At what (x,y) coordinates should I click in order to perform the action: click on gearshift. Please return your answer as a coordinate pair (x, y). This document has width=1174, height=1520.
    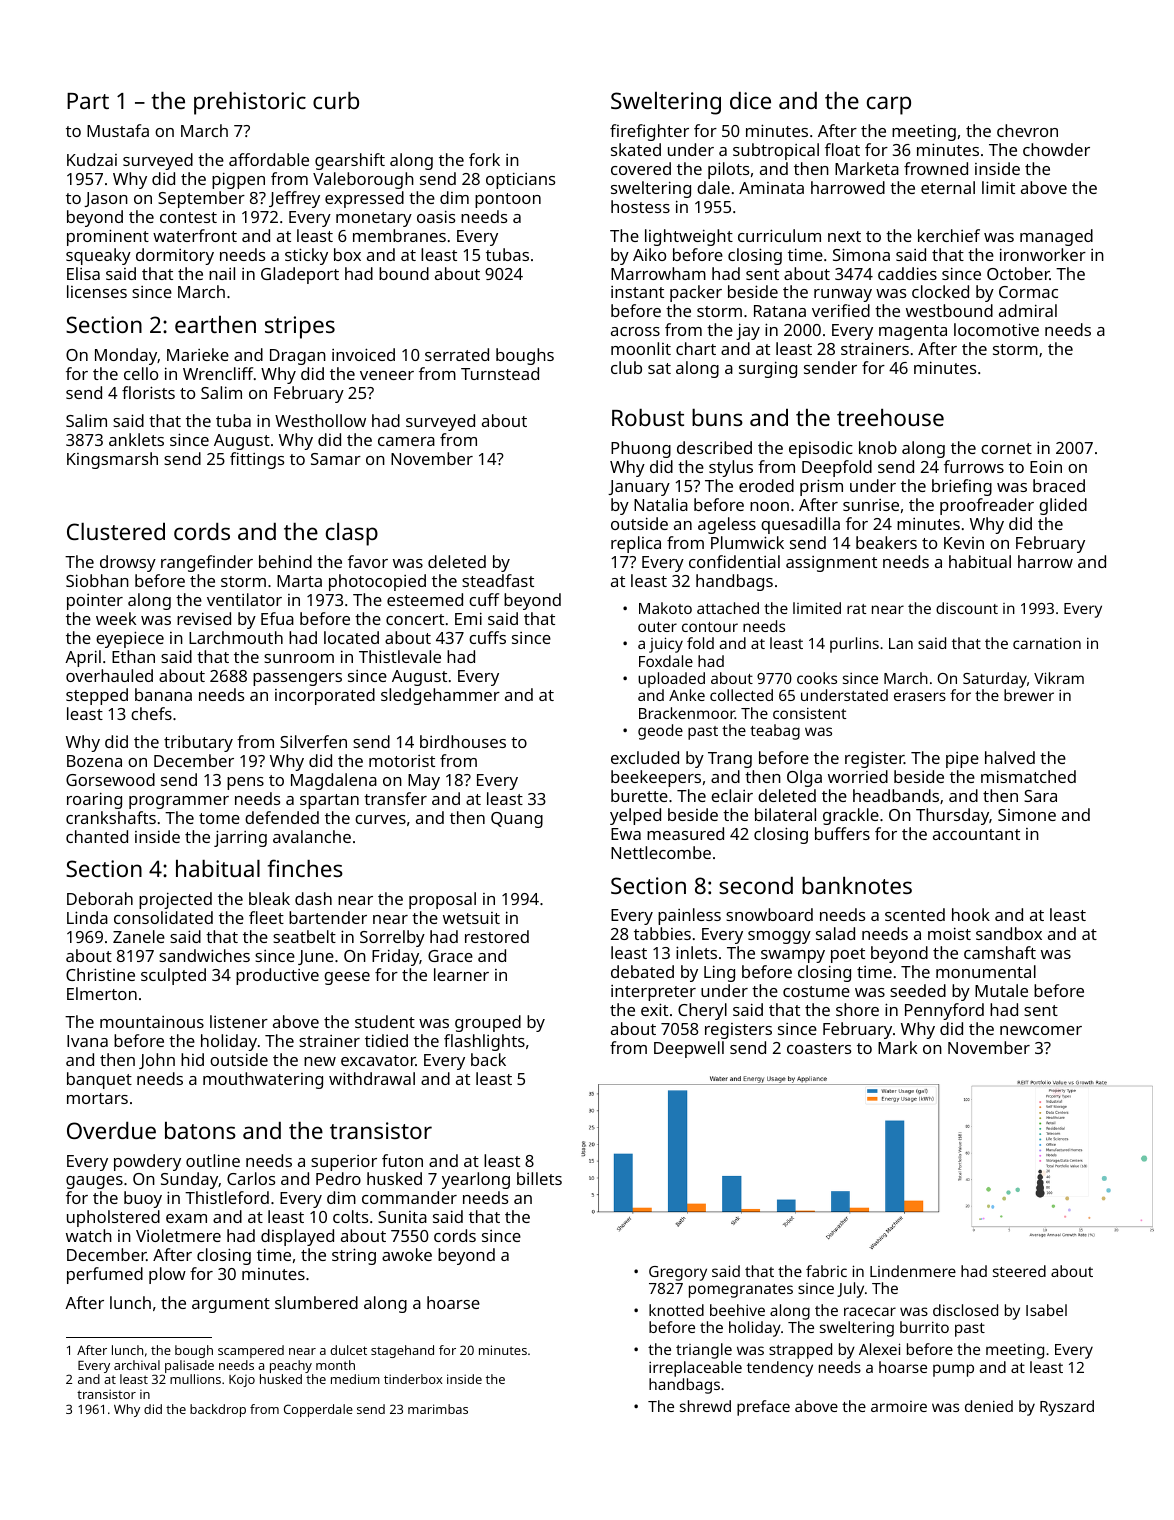
    Looking at the image, I should click on (350, 161).
